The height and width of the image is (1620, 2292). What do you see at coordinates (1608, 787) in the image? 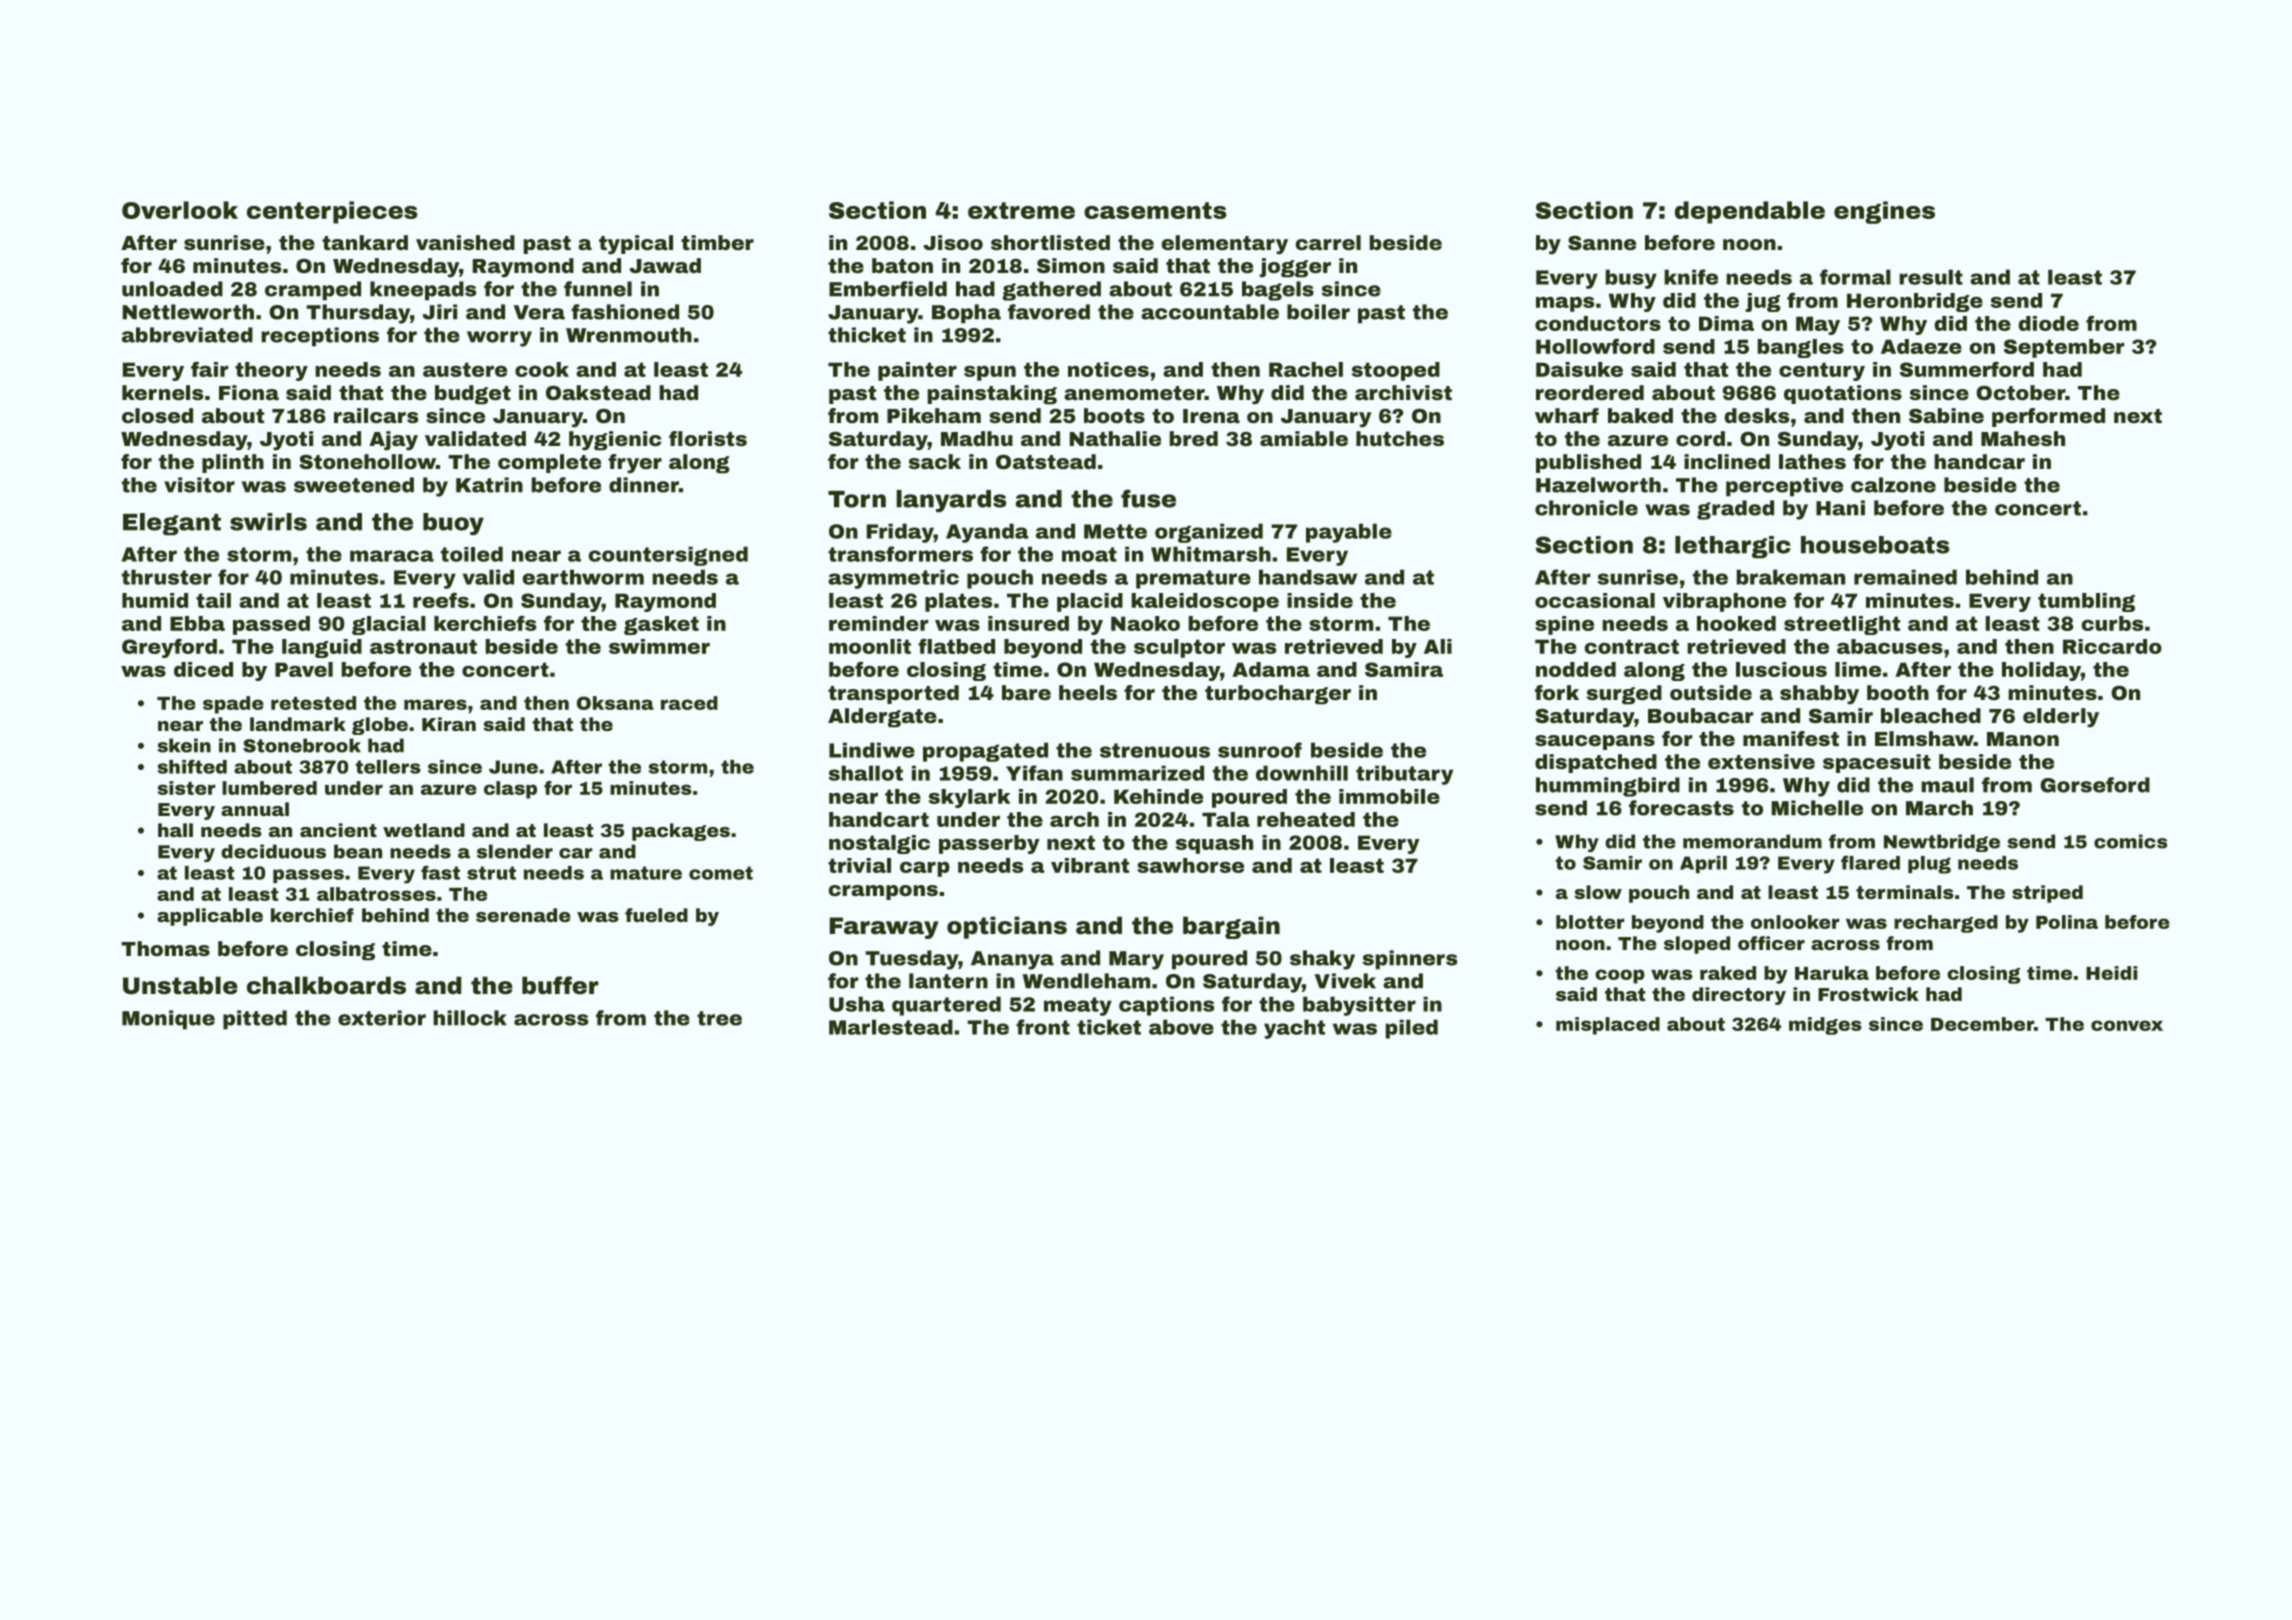
I see `hummingbird` at bounding box center [1608, 787].
